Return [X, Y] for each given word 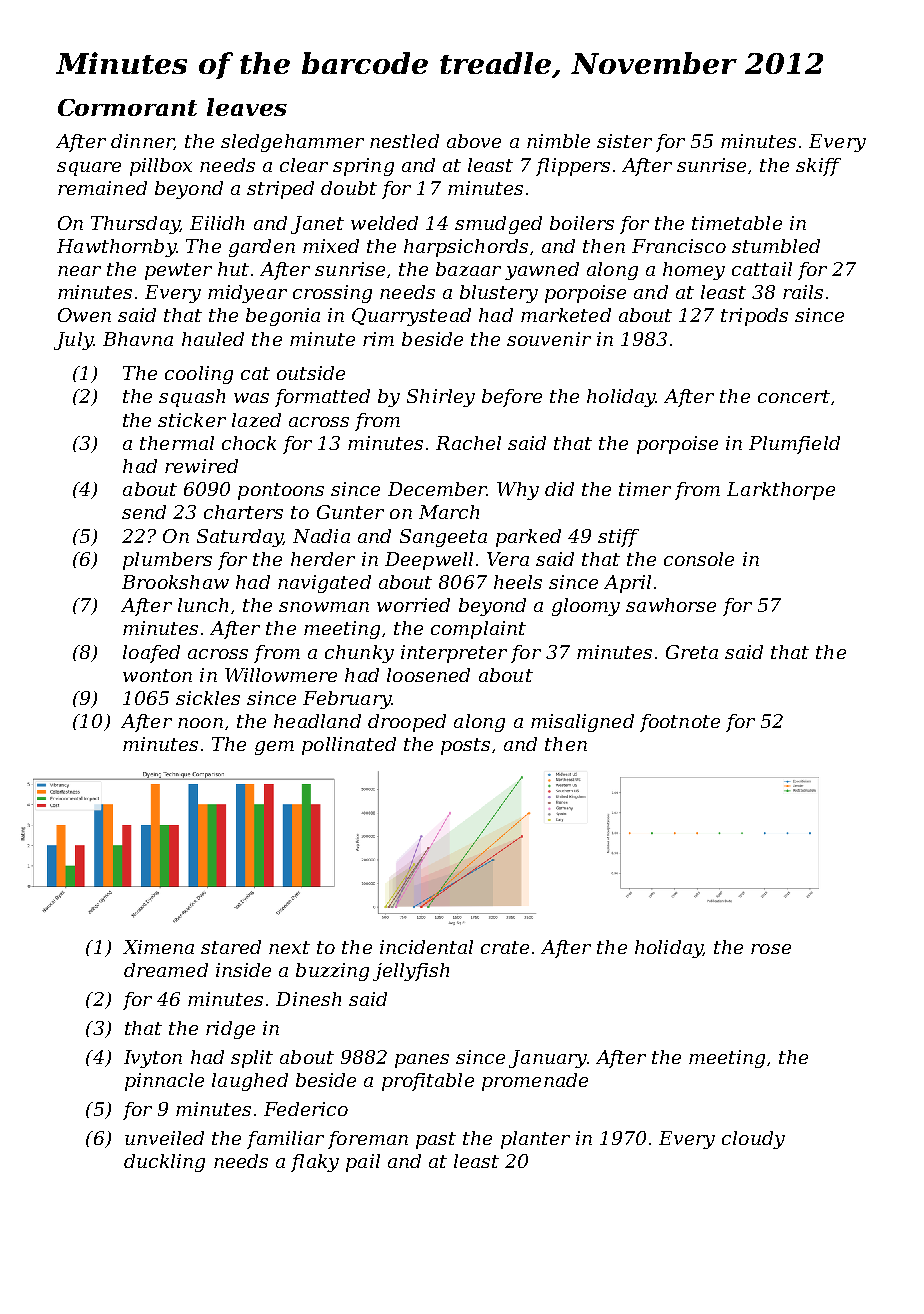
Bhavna [138, 339]
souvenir [549, 339]
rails [803, 292]
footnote [680, 723]
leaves [247, 107]
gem [274, 748]
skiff [818, 167]
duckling [164, 1163]
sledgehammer [292, 143]
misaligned [582, 723]
